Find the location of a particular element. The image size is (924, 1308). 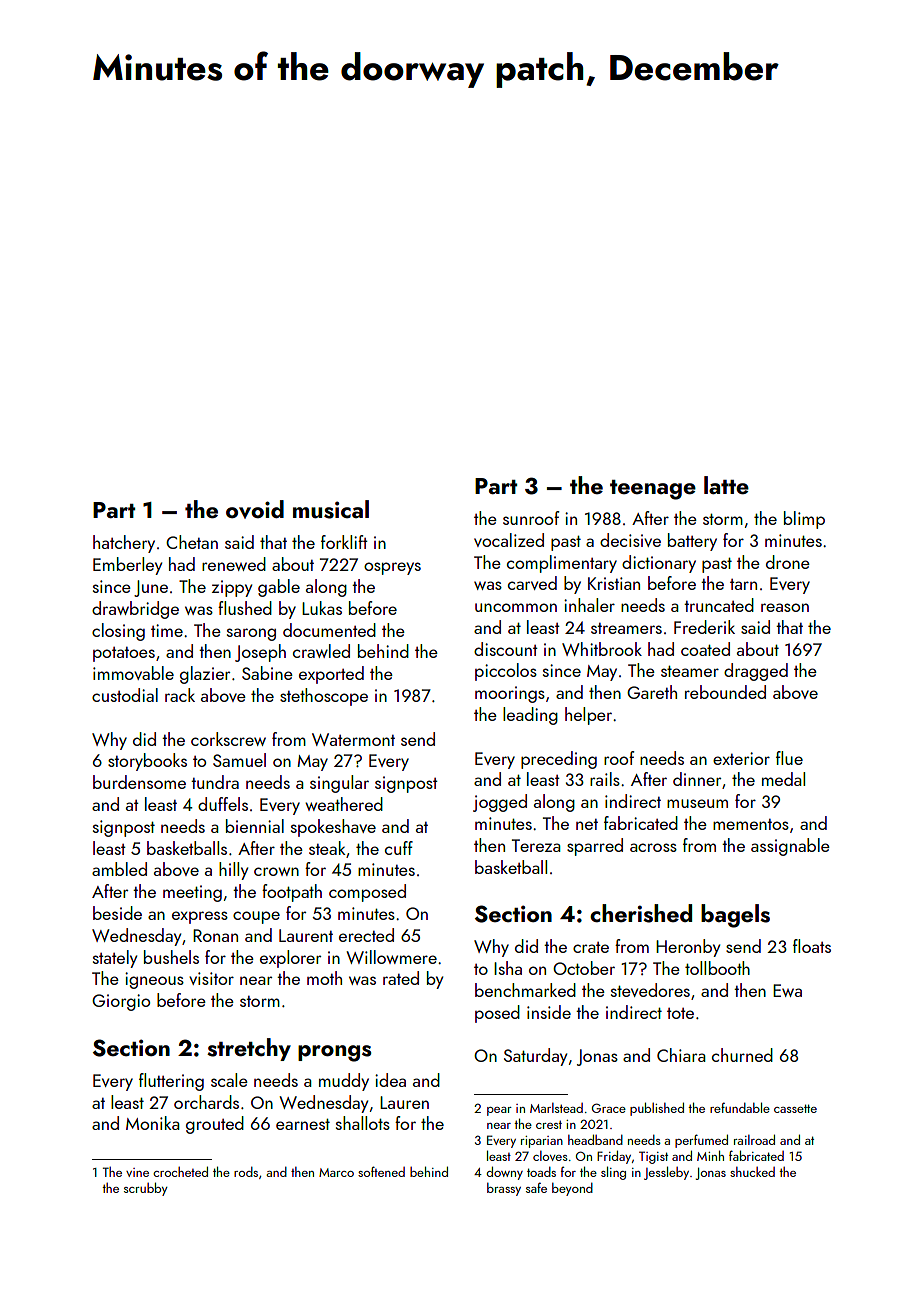

latte is located at coordinates (726, 485).
